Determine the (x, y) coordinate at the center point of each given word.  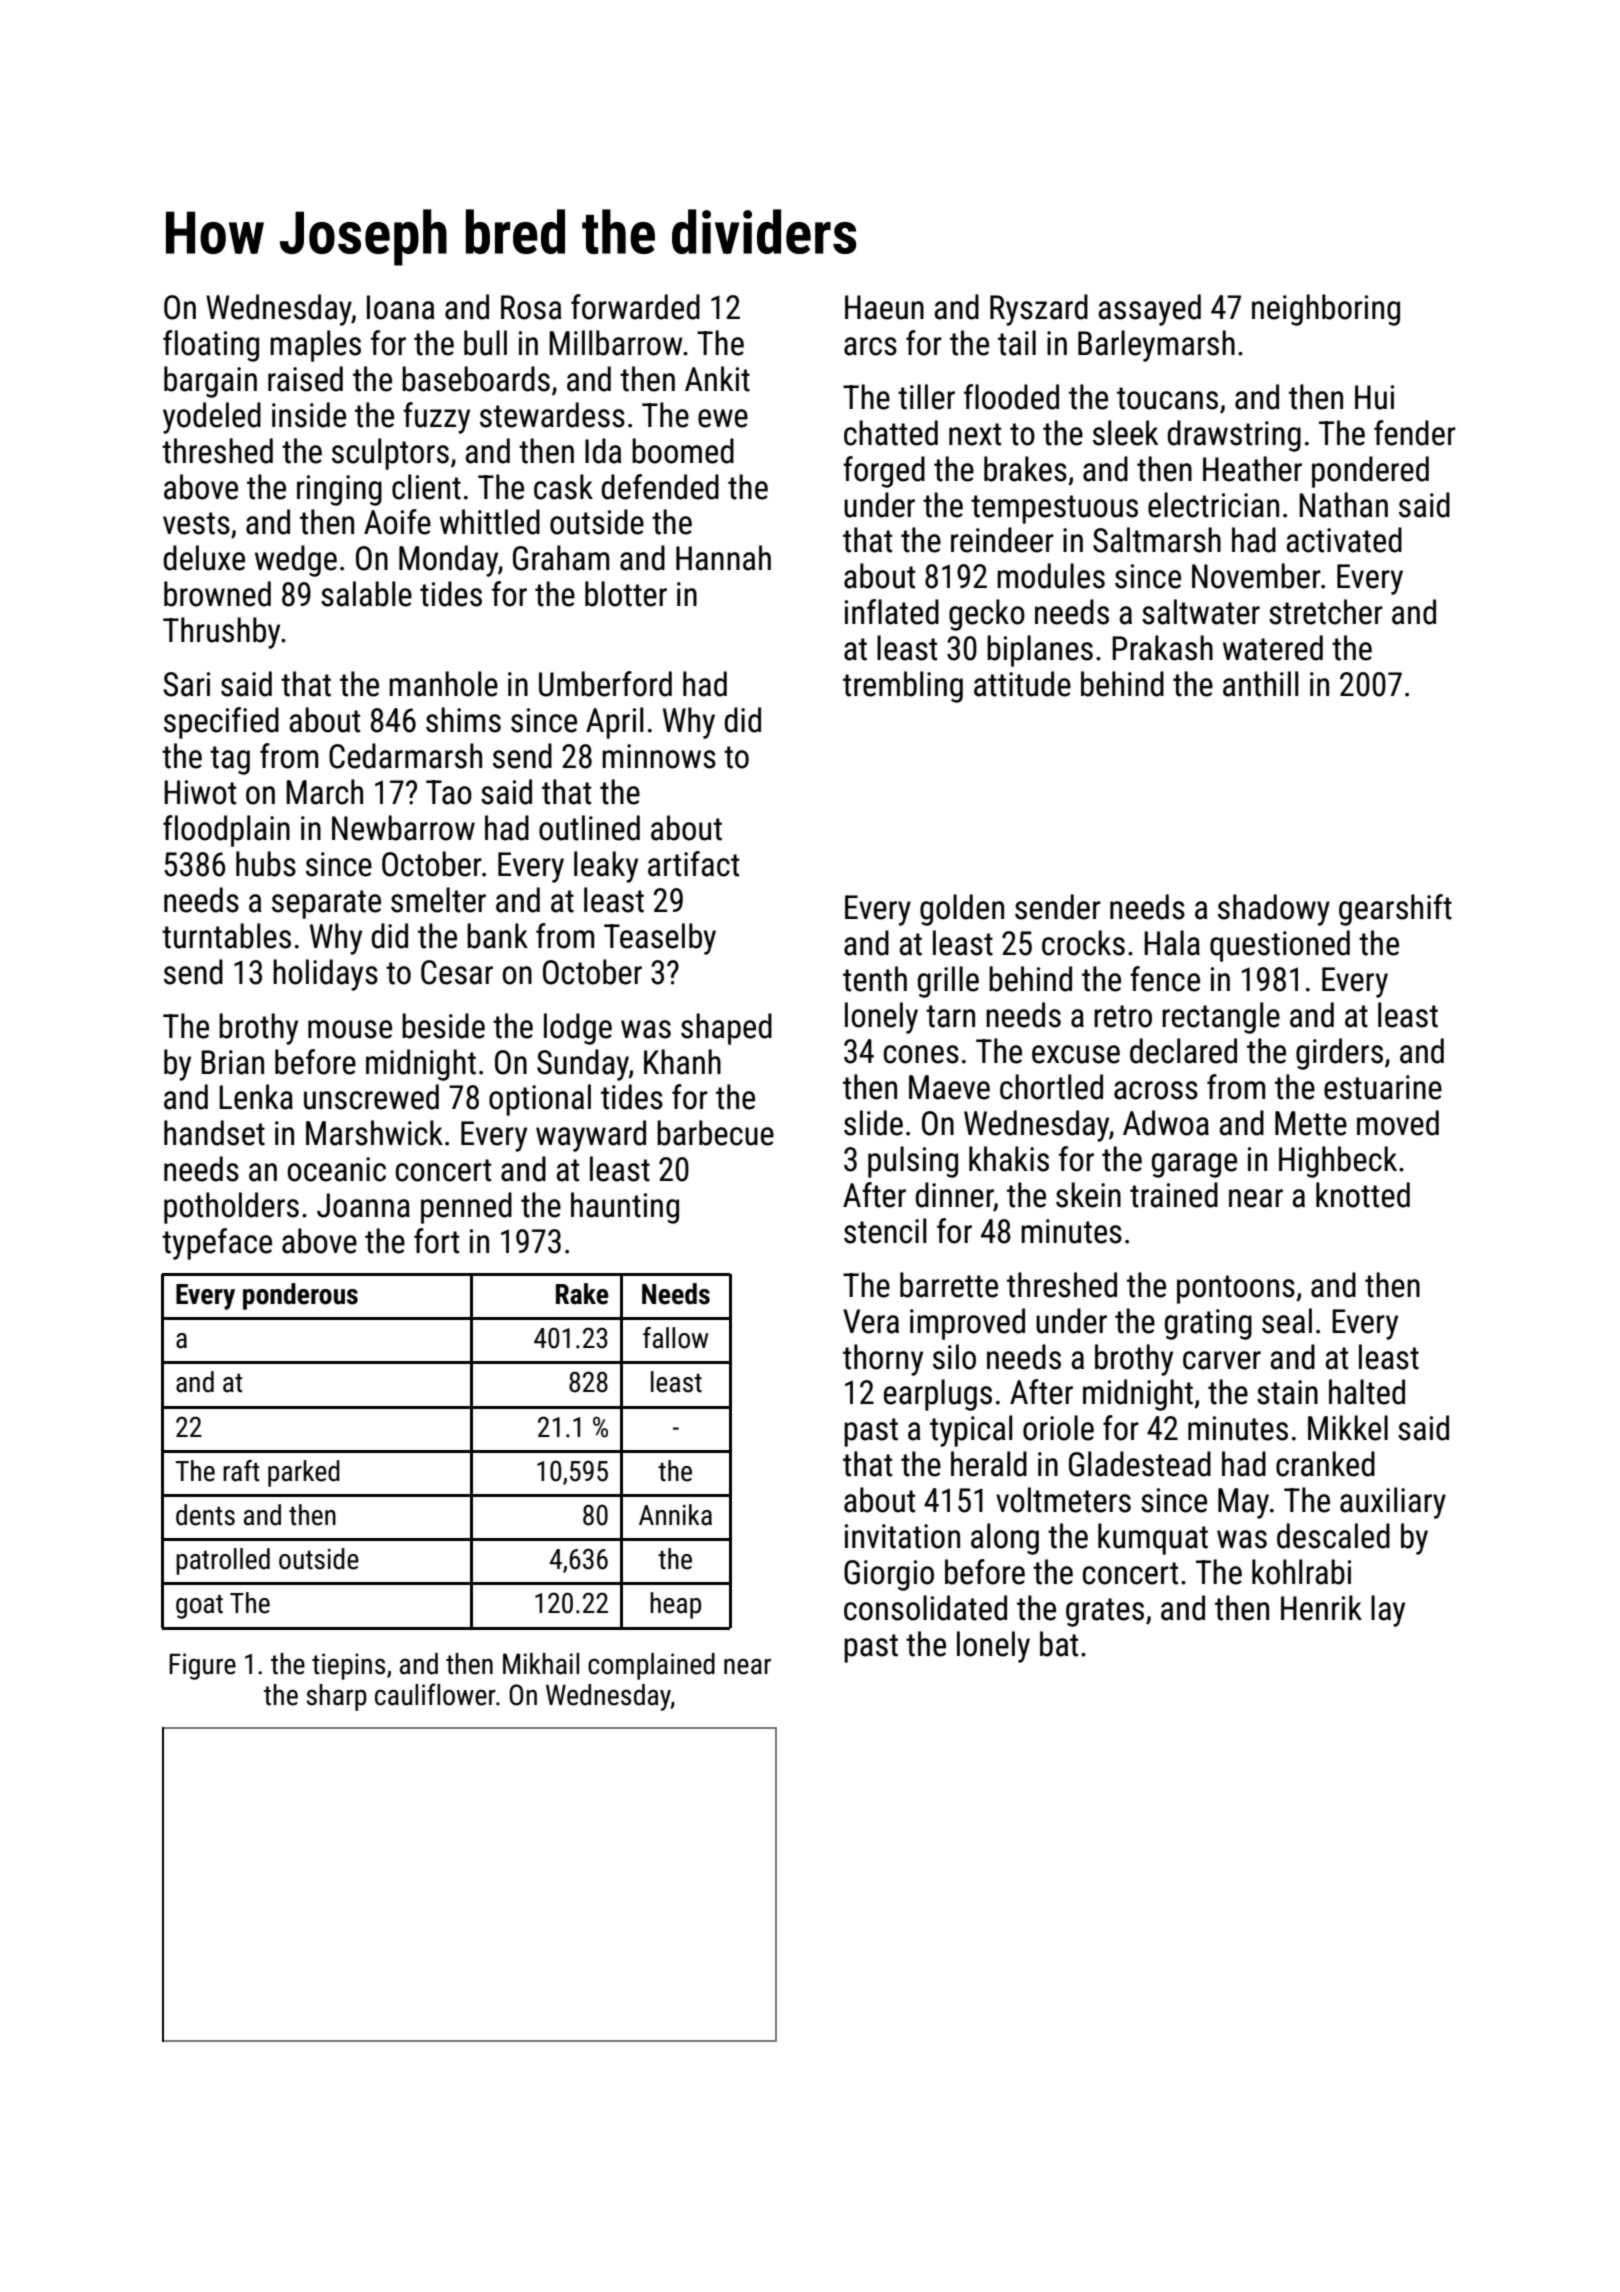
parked (304, 1473)
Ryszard (1039, 310)
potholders (231, 1208)
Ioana (401, 307)
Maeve (949, 1087)
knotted (1363, 1195)
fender (1415, 433)
